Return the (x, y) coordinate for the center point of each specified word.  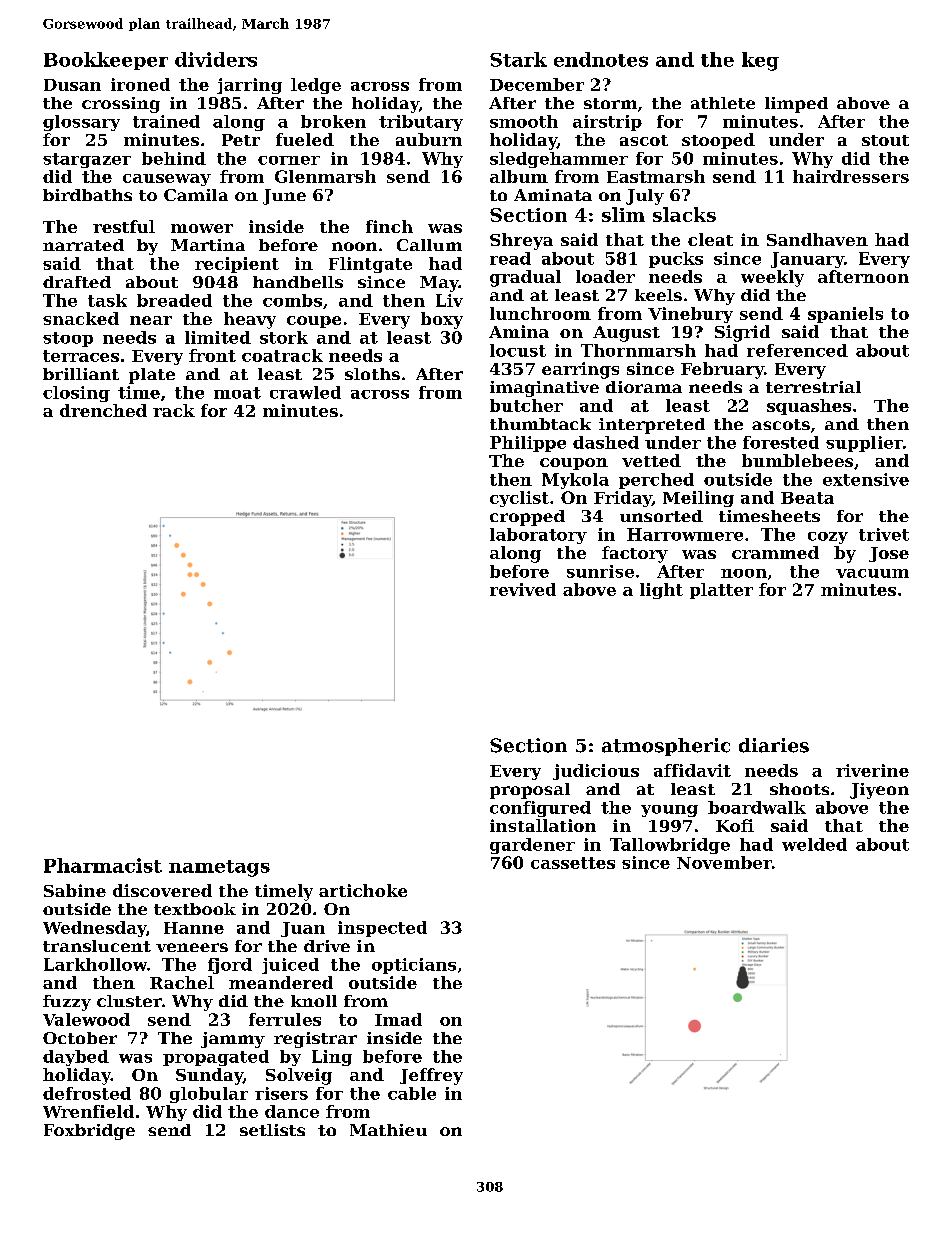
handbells (298, 282)
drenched (103, 410)
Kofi (735, 825)
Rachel (182, 982)
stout (885, 140)
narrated (83, 245)
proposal (530, 791)
